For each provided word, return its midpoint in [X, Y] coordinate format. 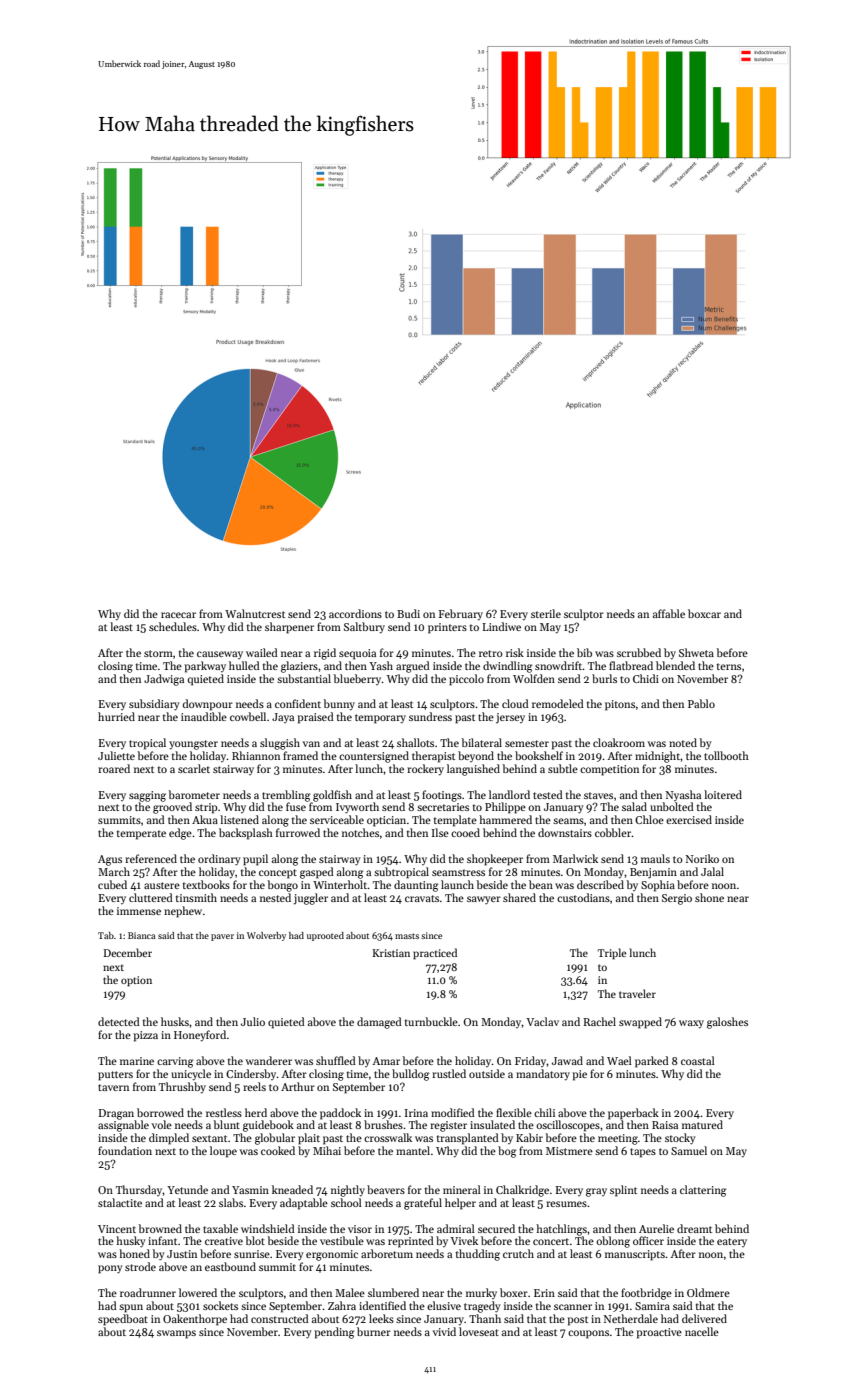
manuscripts [635, 1255]
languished [473, 770]
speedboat [123, 1320]
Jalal [712, 871]
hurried [116, 716]
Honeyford [200, 1036]
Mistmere [569, 1151]
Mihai [327, 1150]
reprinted [411, 1242]
